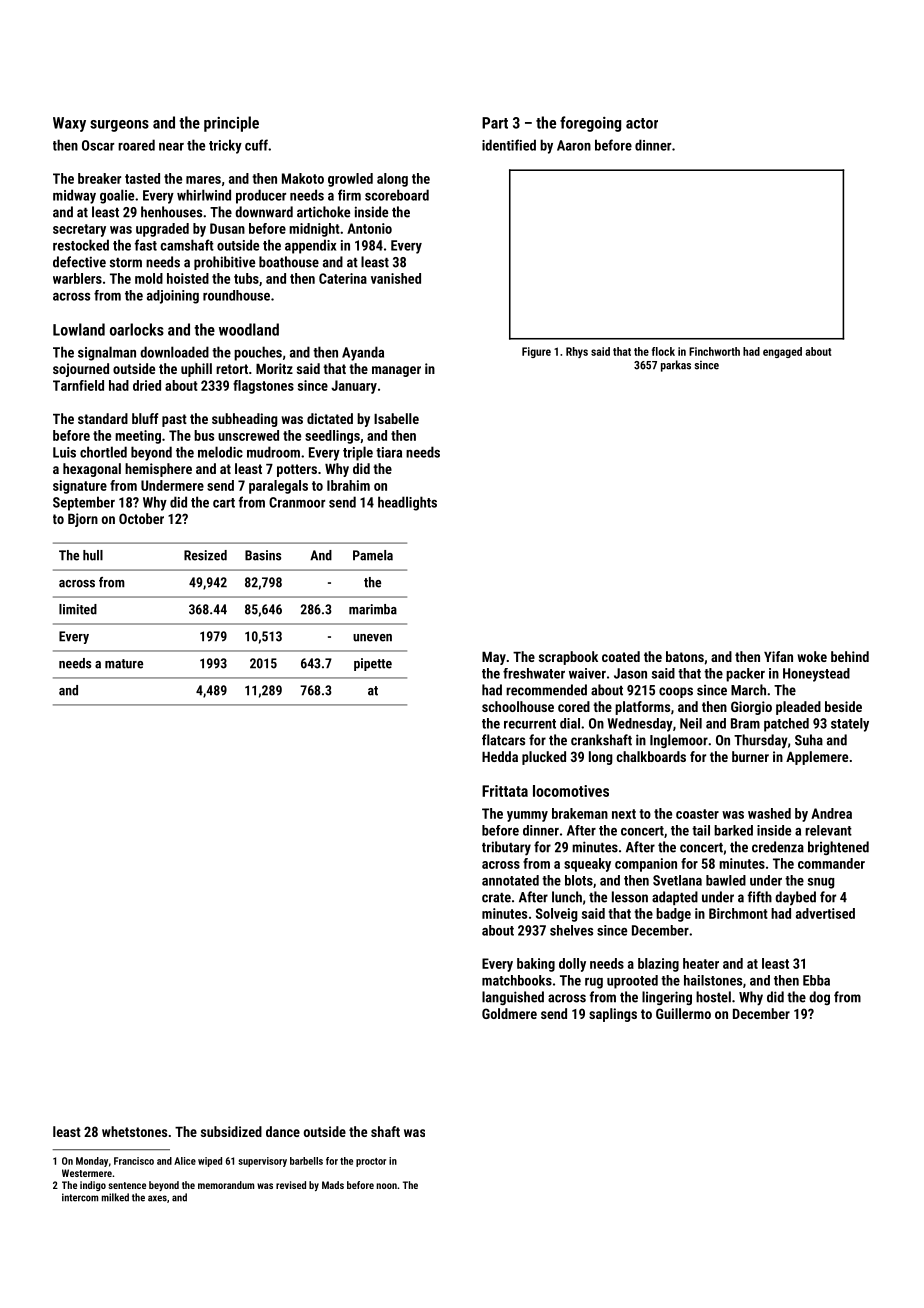 The width and height of the screenshot is (924, 1308). I want to click on intercom, so click(80, 1197).
